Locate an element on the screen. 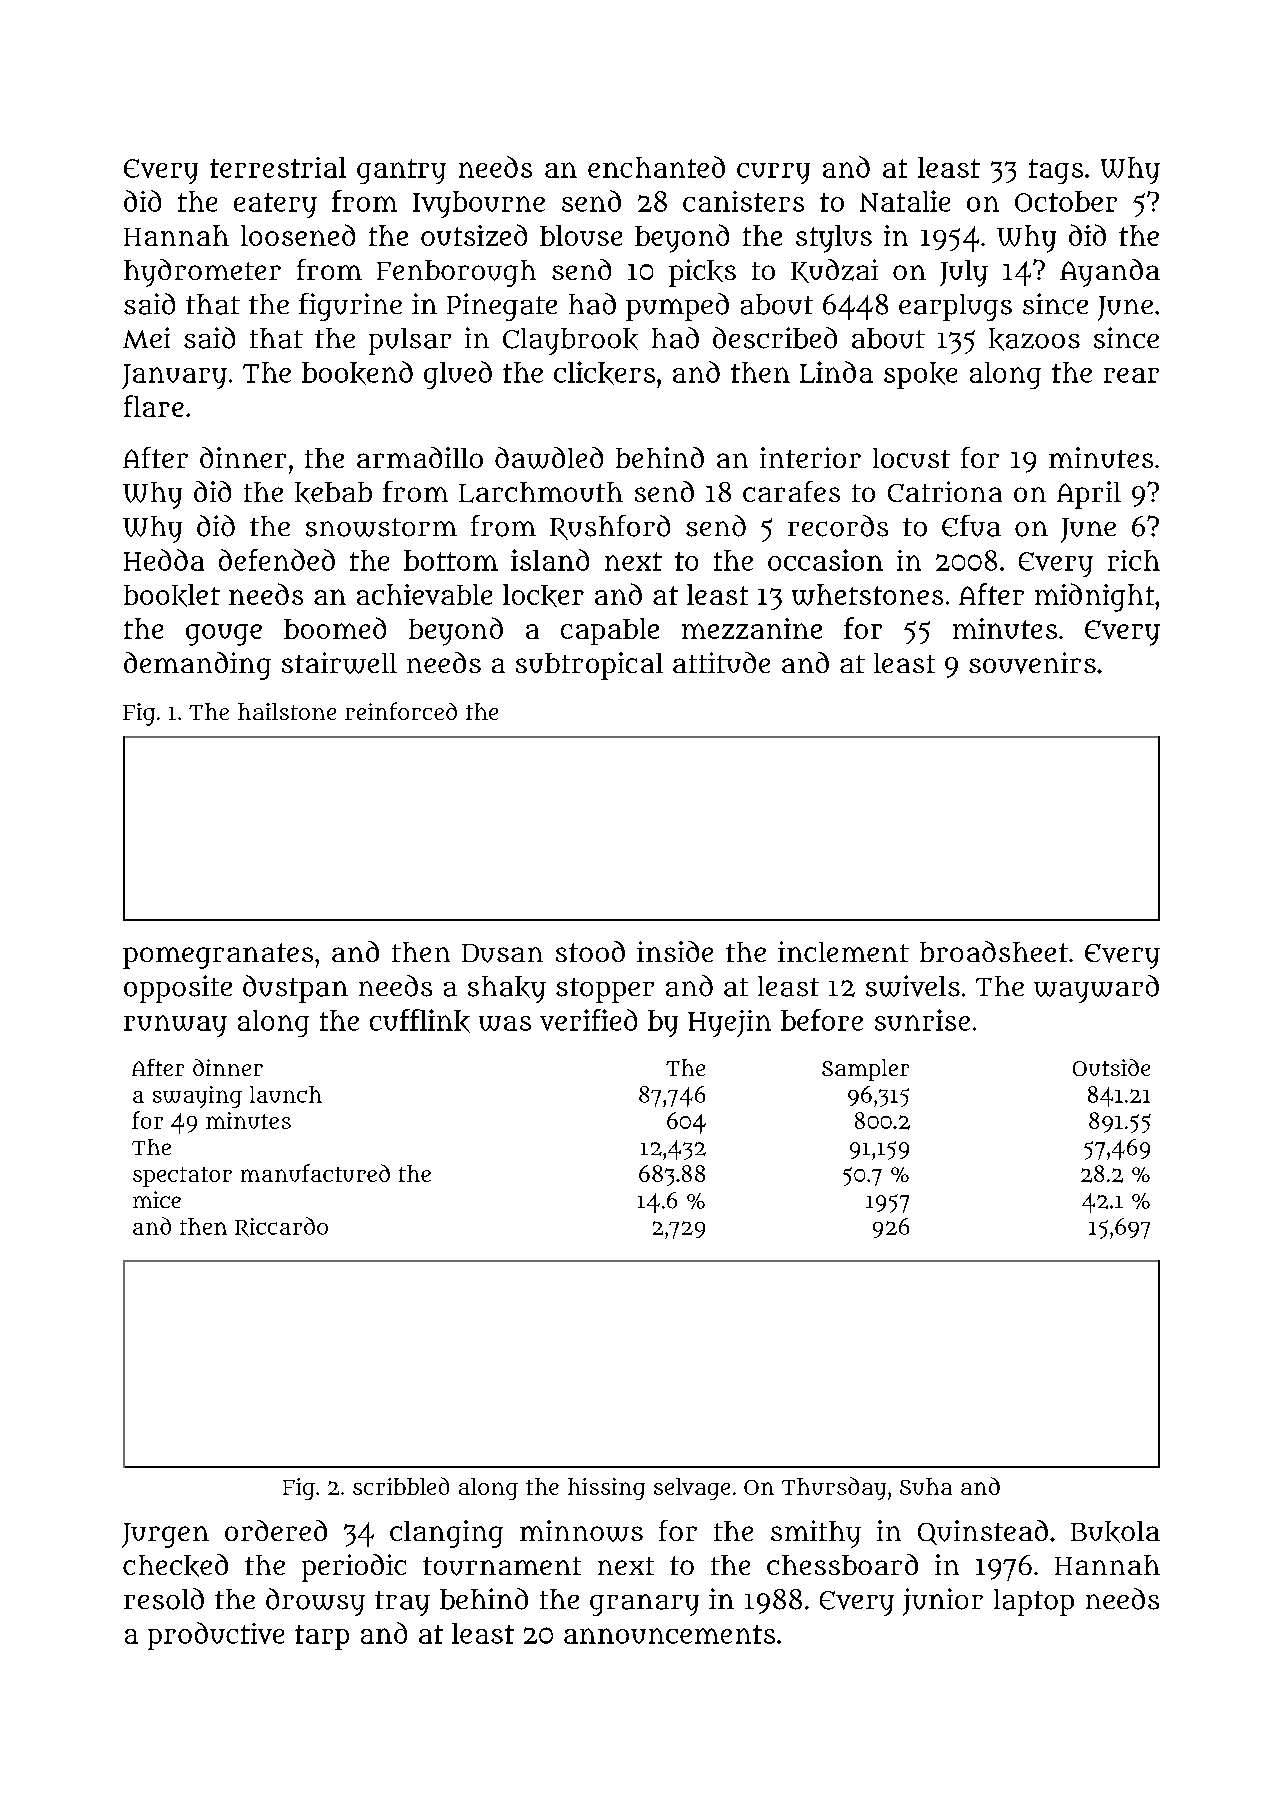  inside is located at coordinates (675, 951).
